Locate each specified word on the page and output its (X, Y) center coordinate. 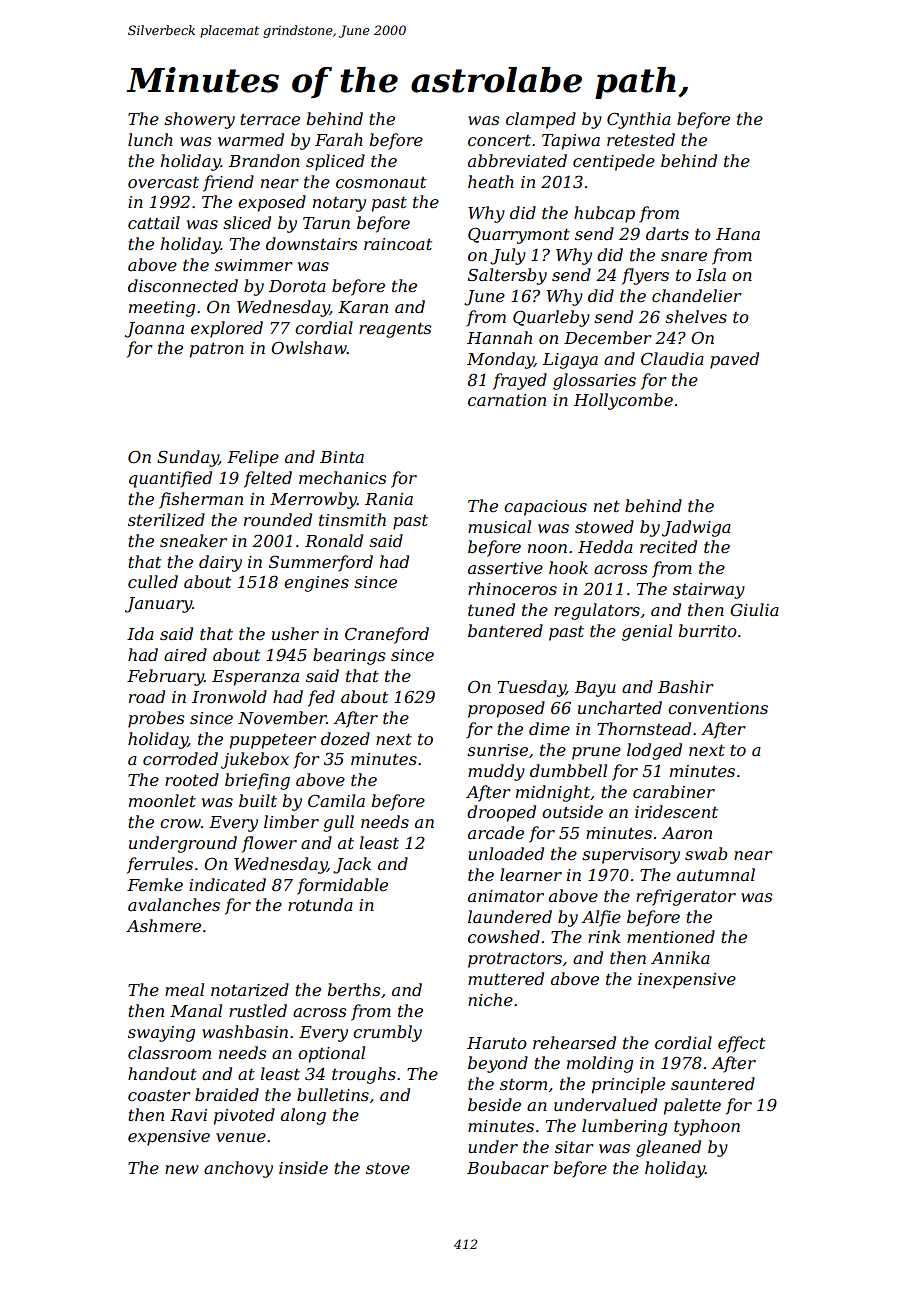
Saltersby (507, 276)
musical (499, 526)
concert (499, 140)
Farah (339, 139)
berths (353, 989)
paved (734, 360)
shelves (696, 316)
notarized (250, 990)
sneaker (193, 540)
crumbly (387, 1033)
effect (741, 1044)
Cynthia (639, 120)
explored (227, 329)
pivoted (244, 1116)
